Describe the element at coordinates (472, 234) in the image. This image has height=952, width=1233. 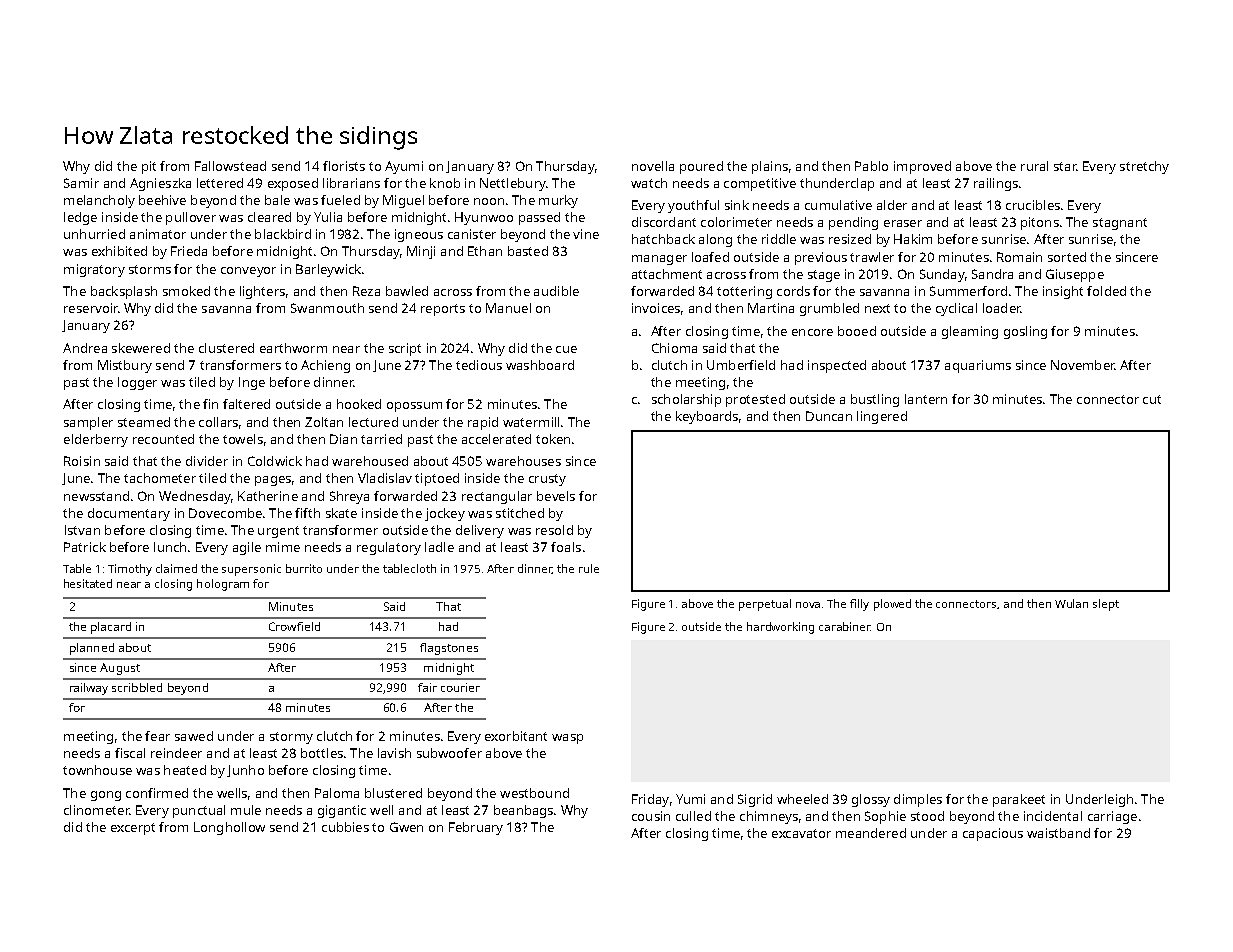
I see `canister` at that location.
